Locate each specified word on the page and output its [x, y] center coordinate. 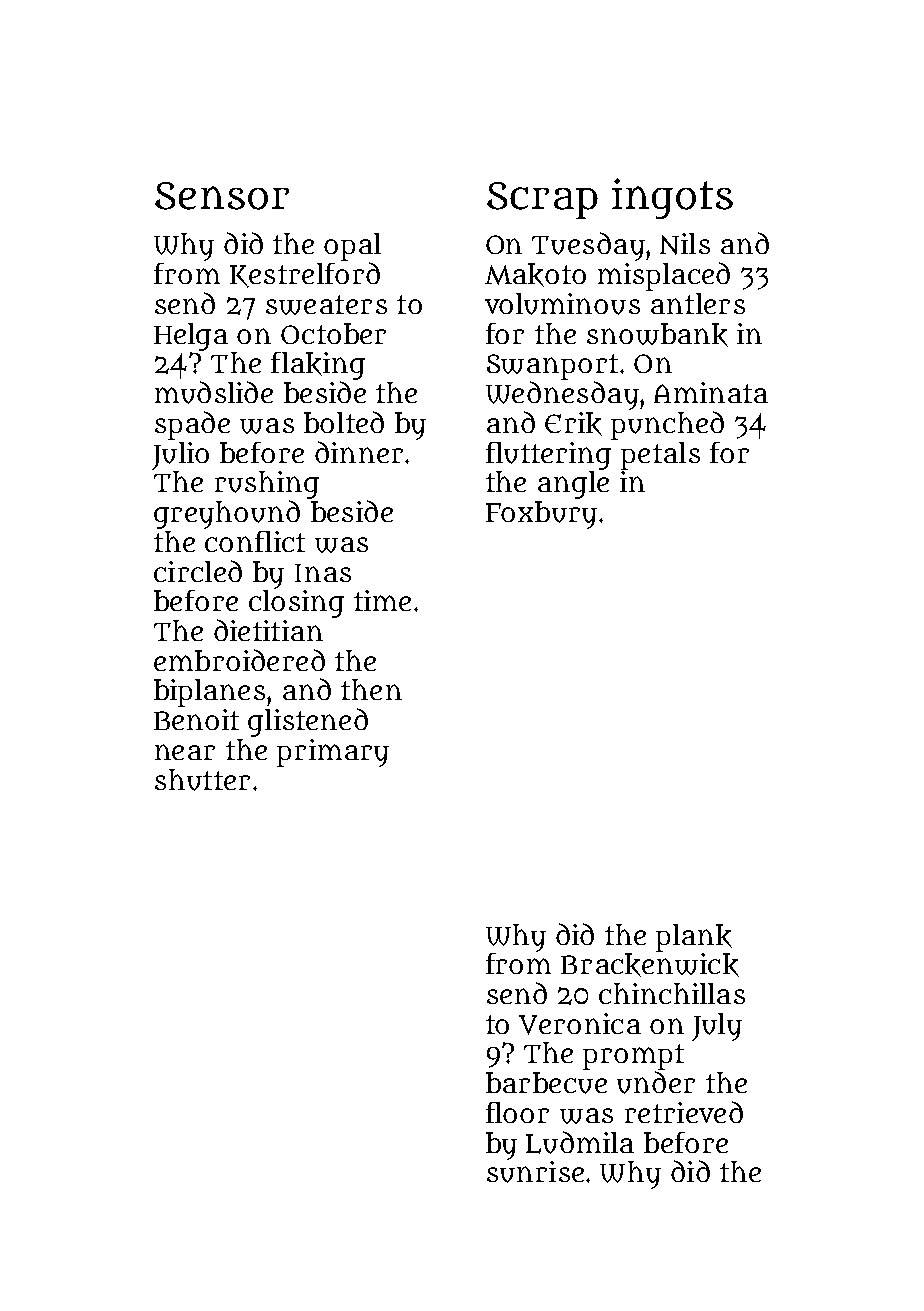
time [382, 600]
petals [660, 456]
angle [573, 485]
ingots [672, 198]
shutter [202, 780]
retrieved [684, 1112]
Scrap [542, 200]
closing [296, 604]
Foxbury [541, 515]
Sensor [222, 196]
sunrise [535, 1172]
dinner [359, 452]
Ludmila [580, 1142]
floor [517, 1112]
